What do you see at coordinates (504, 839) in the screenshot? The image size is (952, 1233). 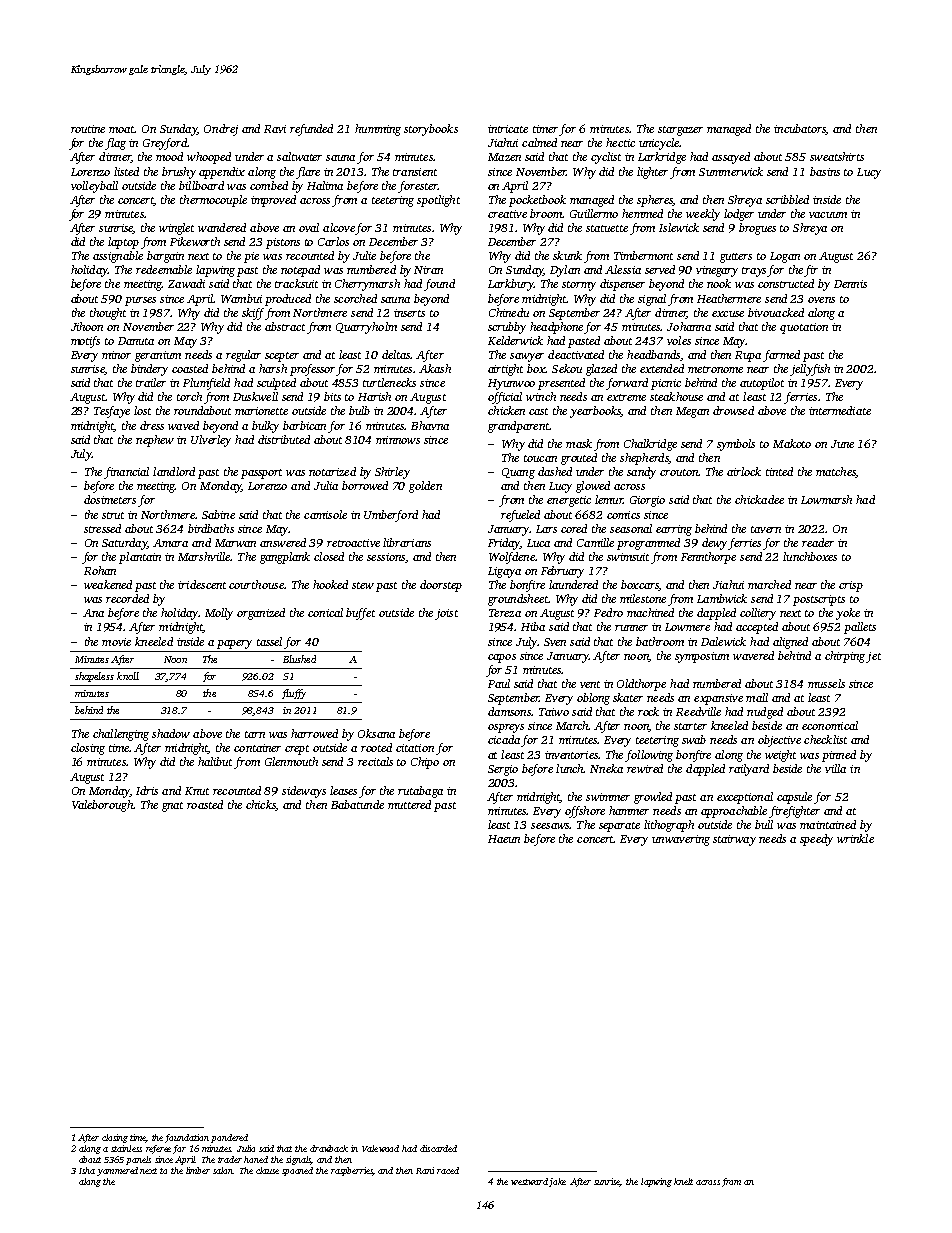 I see `Haeun` at bounding box center [504, 839].
